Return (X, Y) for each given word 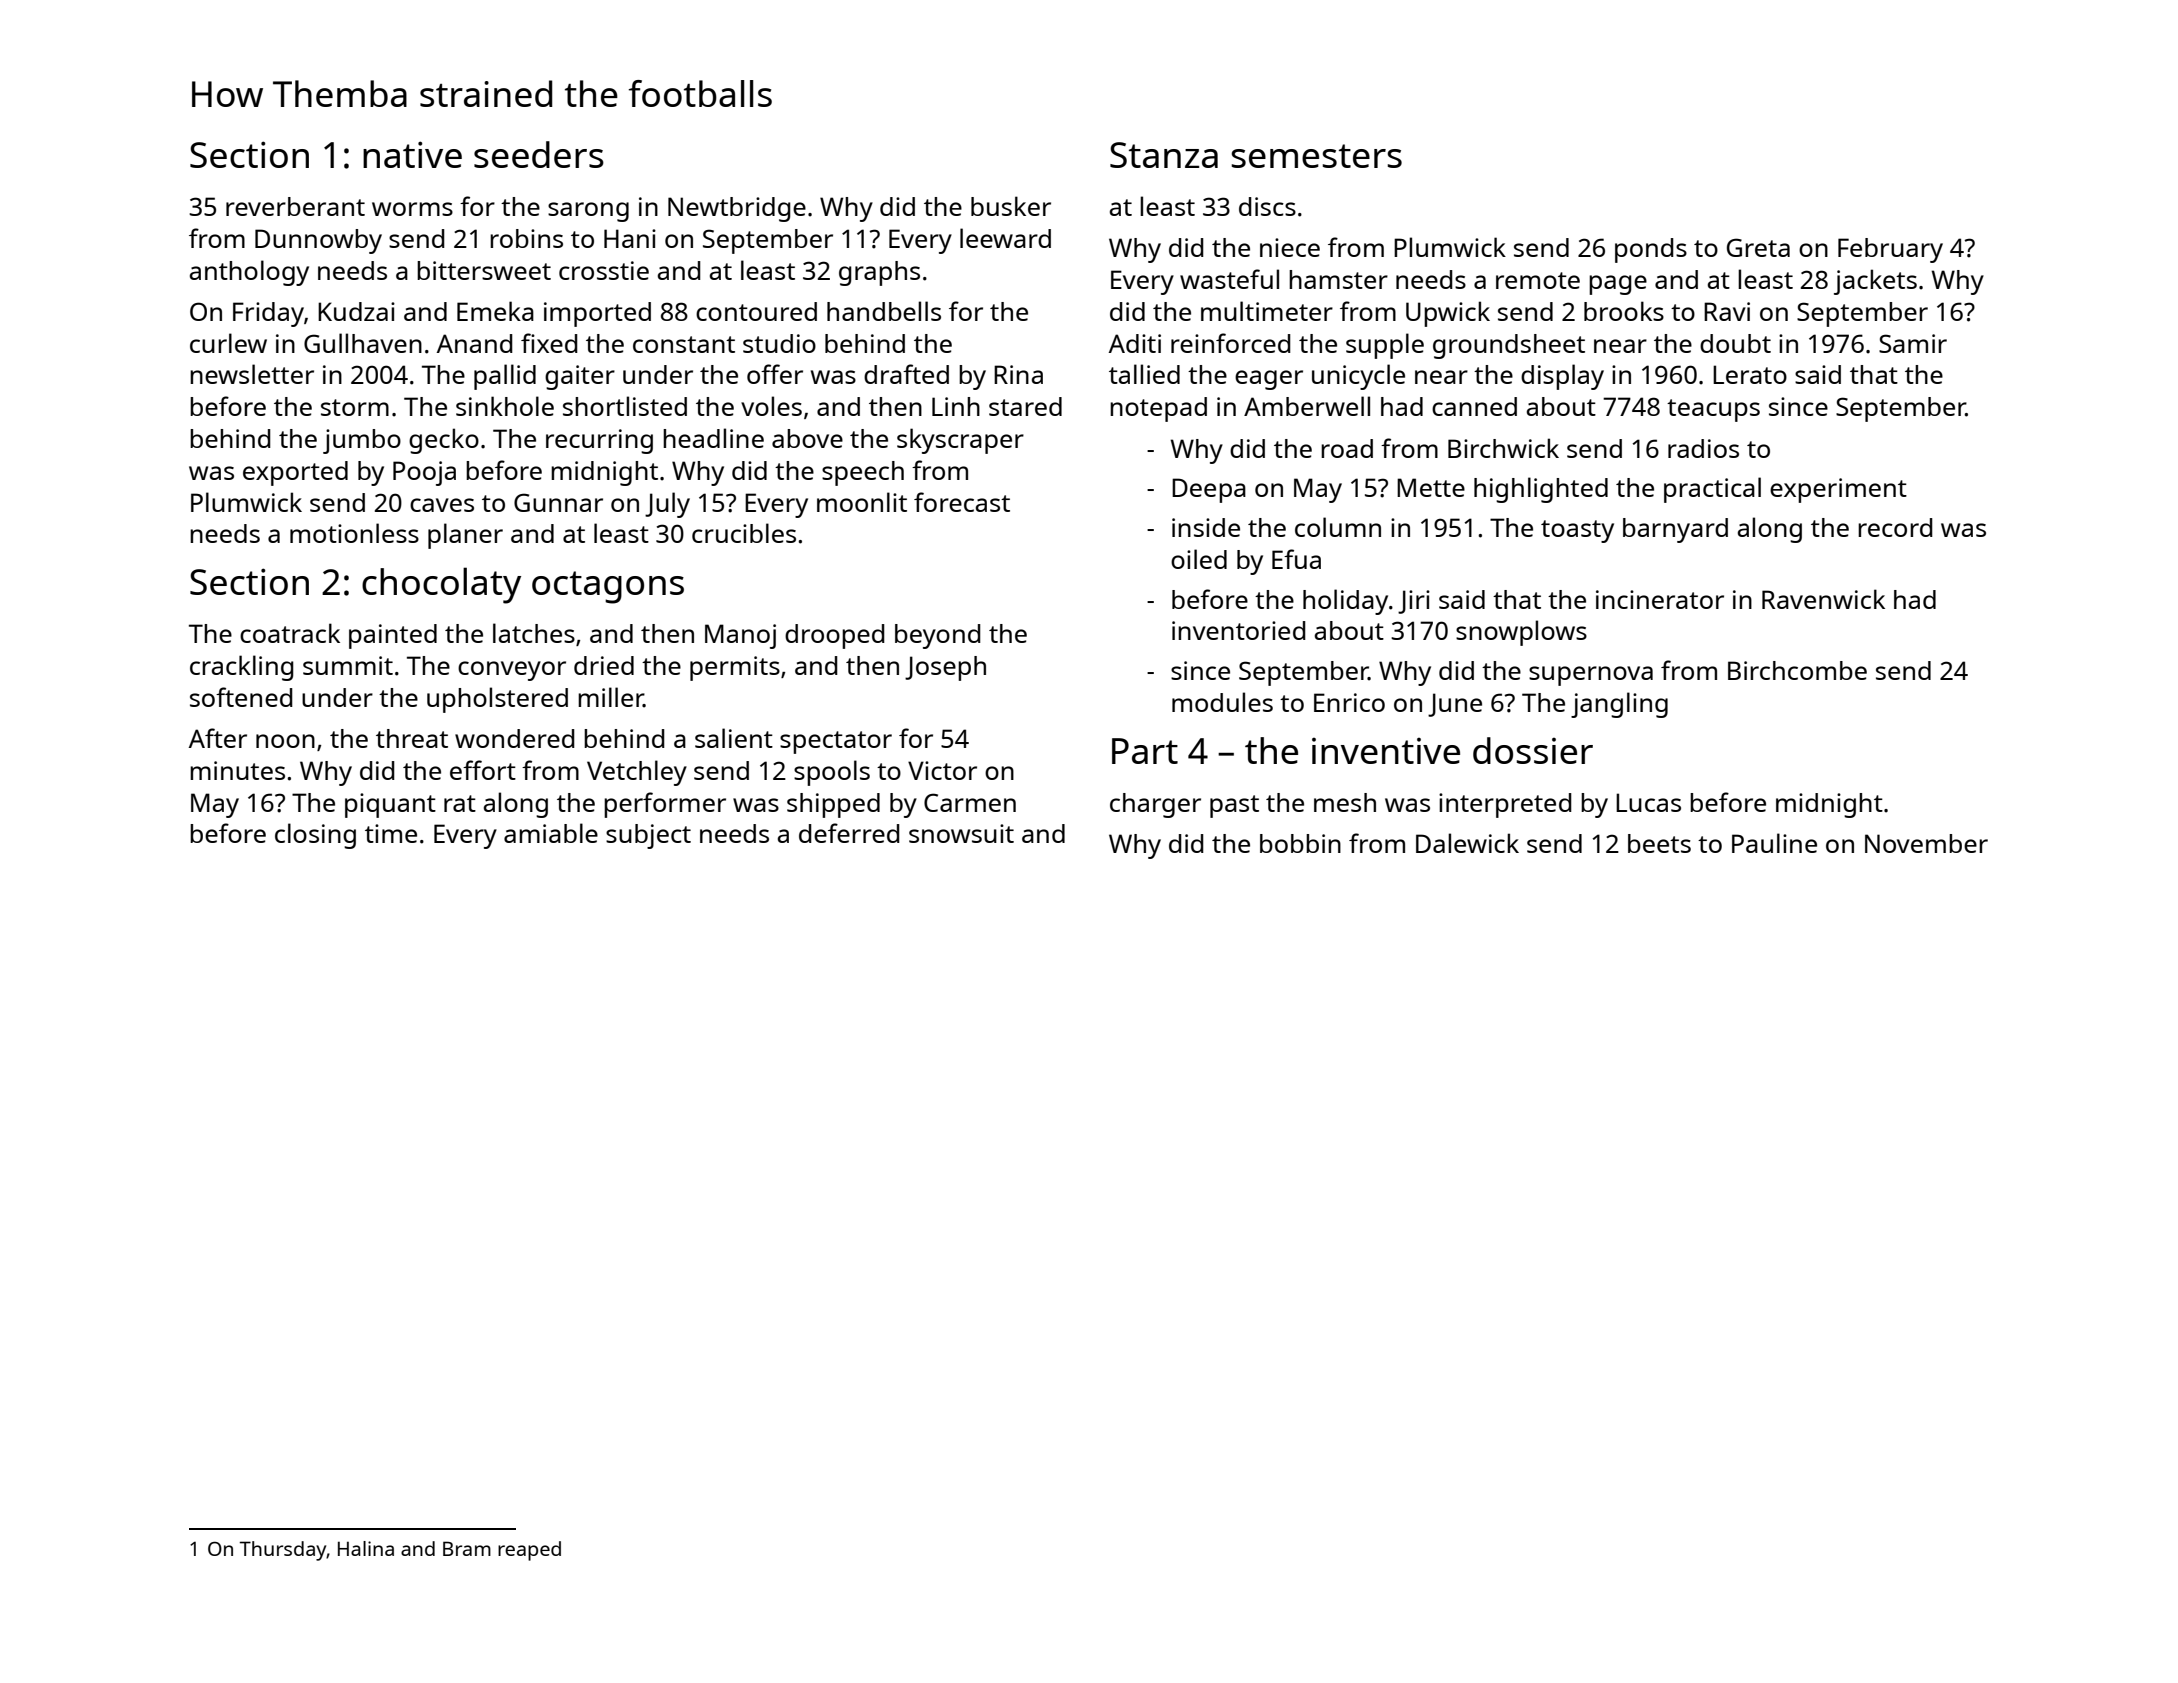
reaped (529, 1551)
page (1618, 285)
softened (241, 697)
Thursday (283, 1551)
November (1926, 843)
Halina (366, 1548)
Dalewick (1467, 843)
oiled (1199, 559)
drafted (906, 374)
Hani (630, 238)
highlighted (1541, 490)
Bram (467, 1548)
